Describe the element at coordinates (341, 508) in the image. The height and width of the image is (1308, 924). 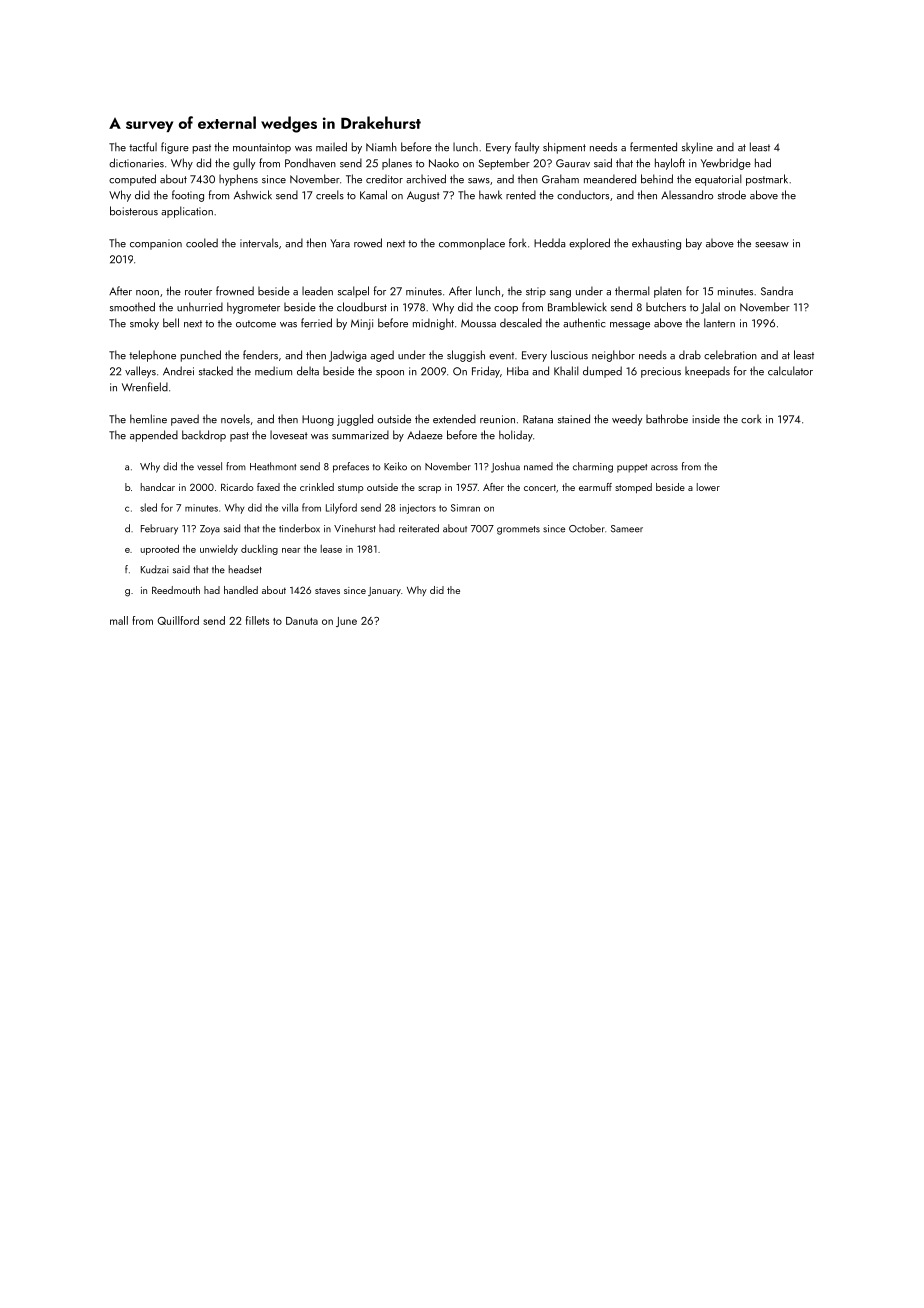
I see `Lilyford` at that location.
